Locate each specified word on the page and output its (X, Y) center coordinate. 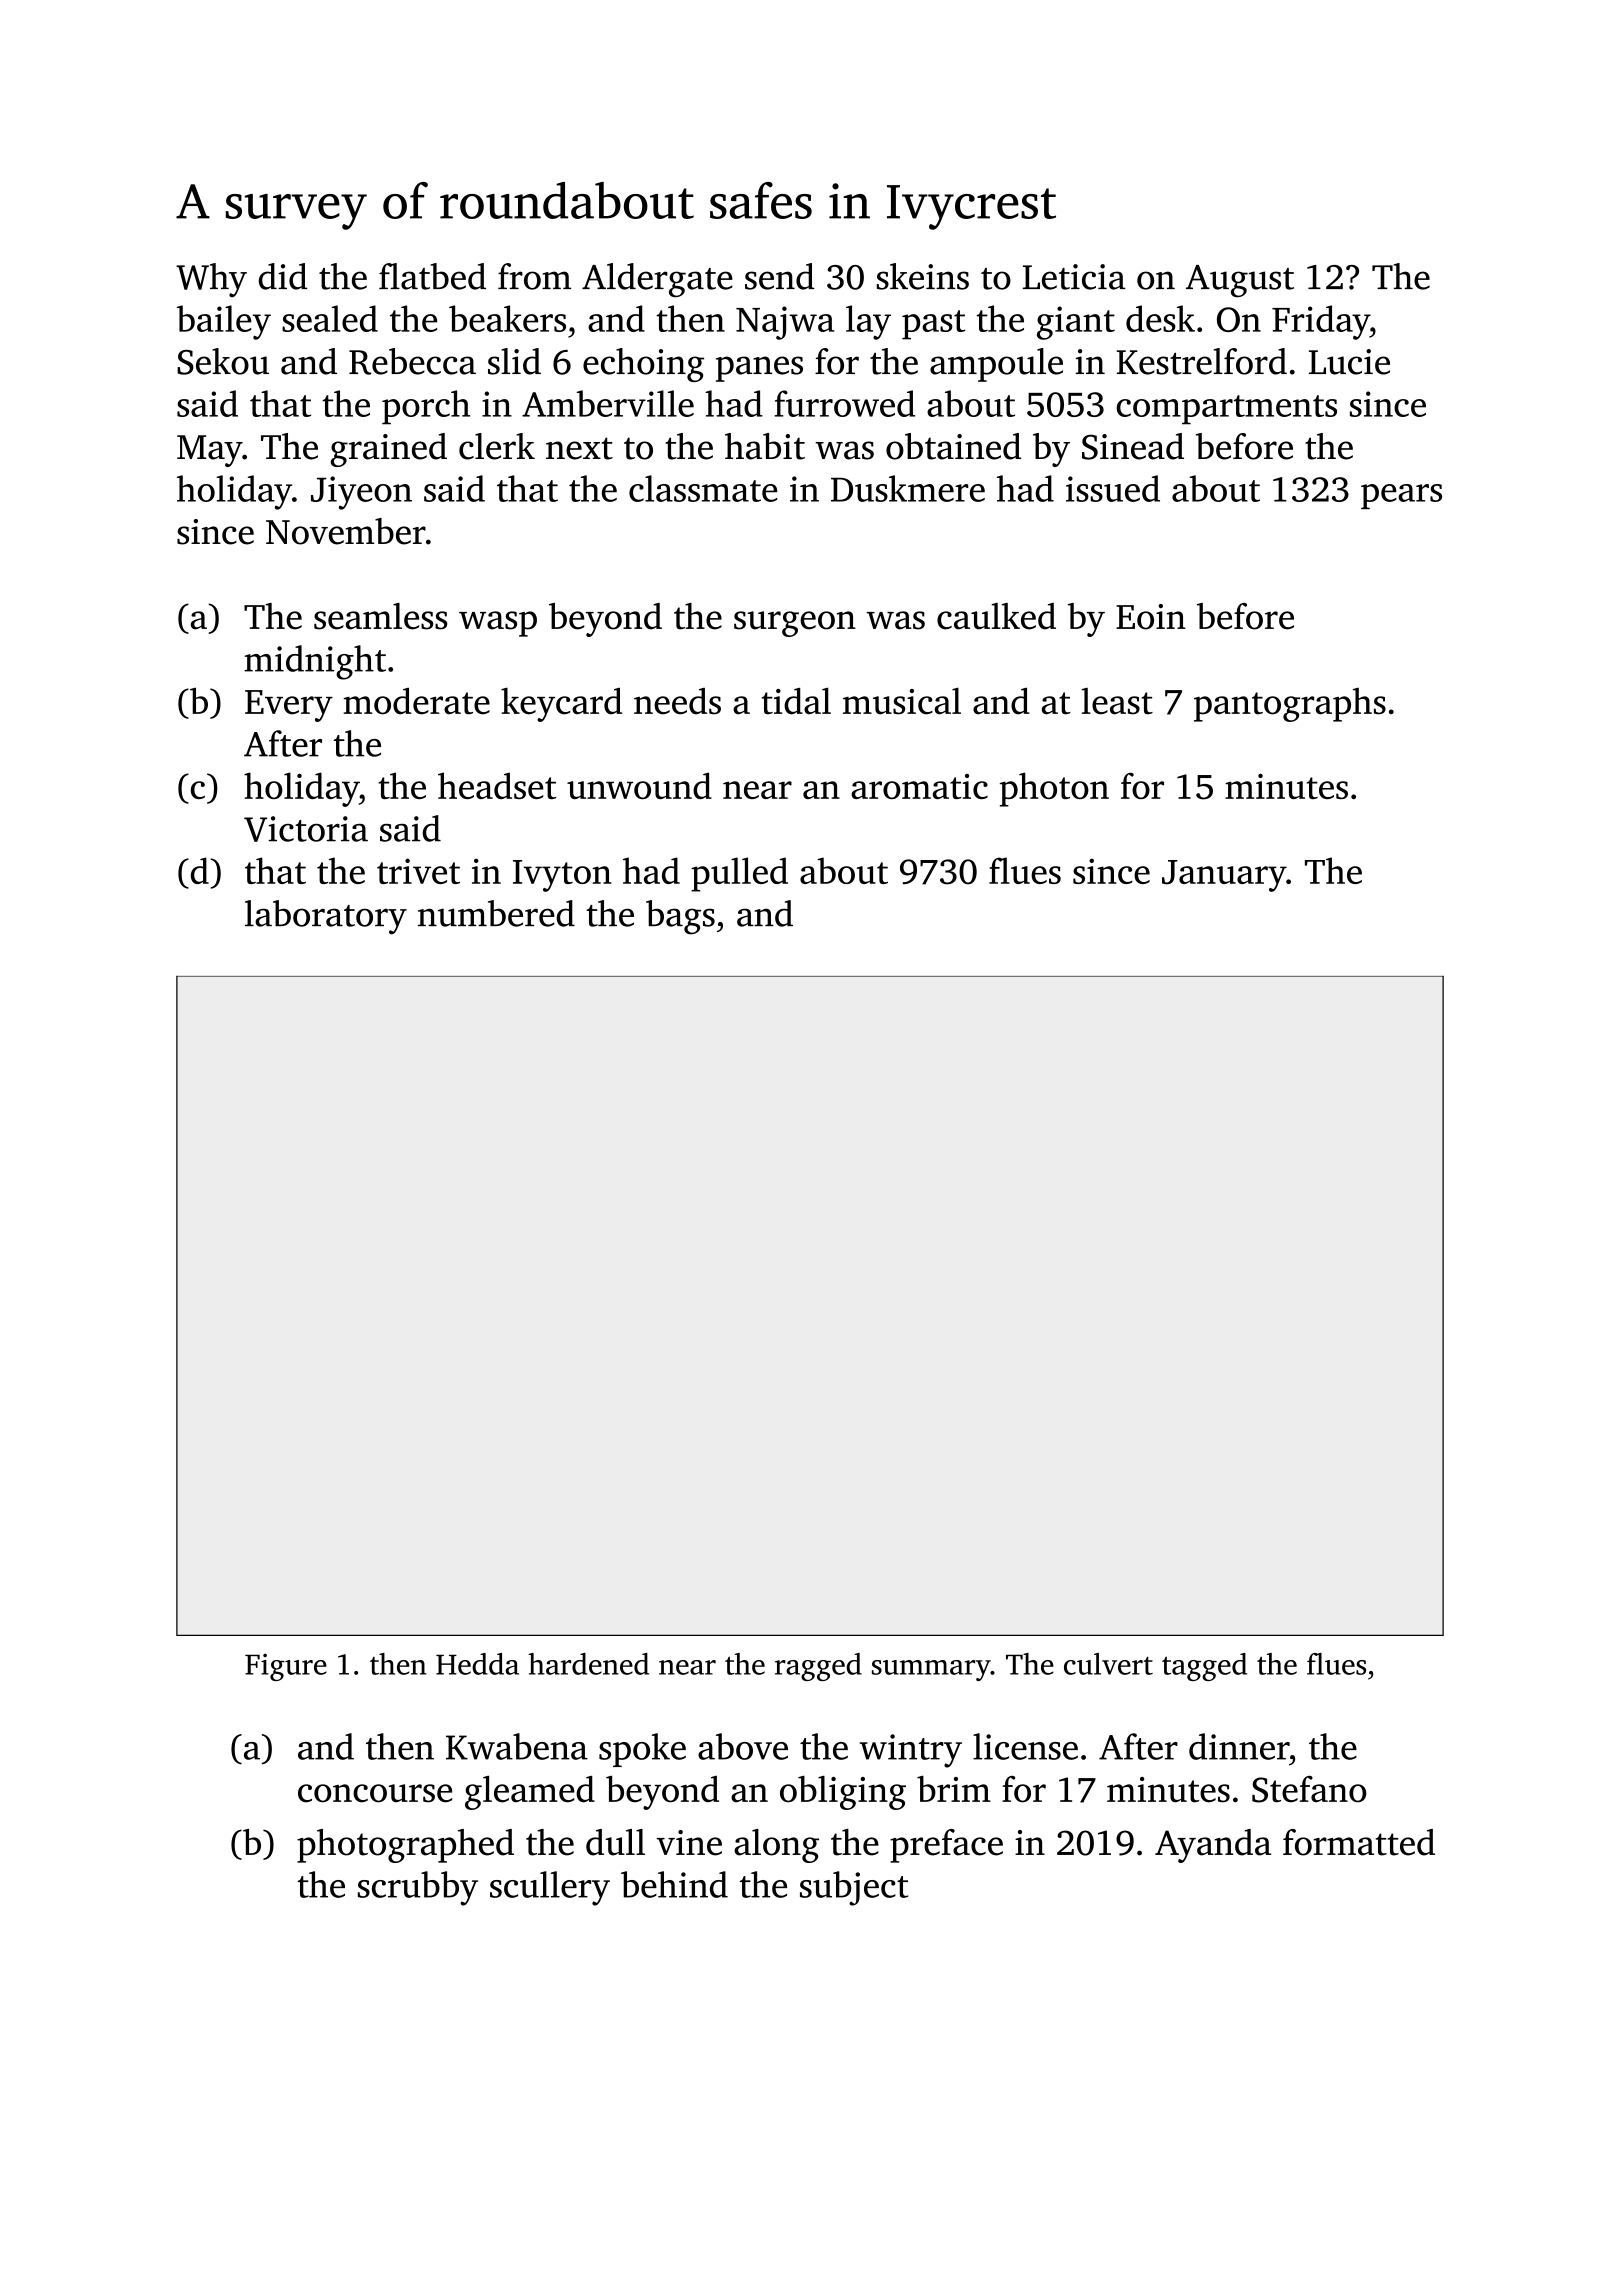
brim (954, 1789)
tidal (796, 701)
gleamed (530, 1793)
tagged (1204, 1667)
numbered (496, 913)
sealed (330, 318)
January (1224, 876)
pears (1401, 496)
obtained (953, 446)
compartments (1226, 410)
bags (680, 917)
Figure (286, 1667)
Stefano (1309, 1789)
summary (931, 1670)
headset (497, 785)
